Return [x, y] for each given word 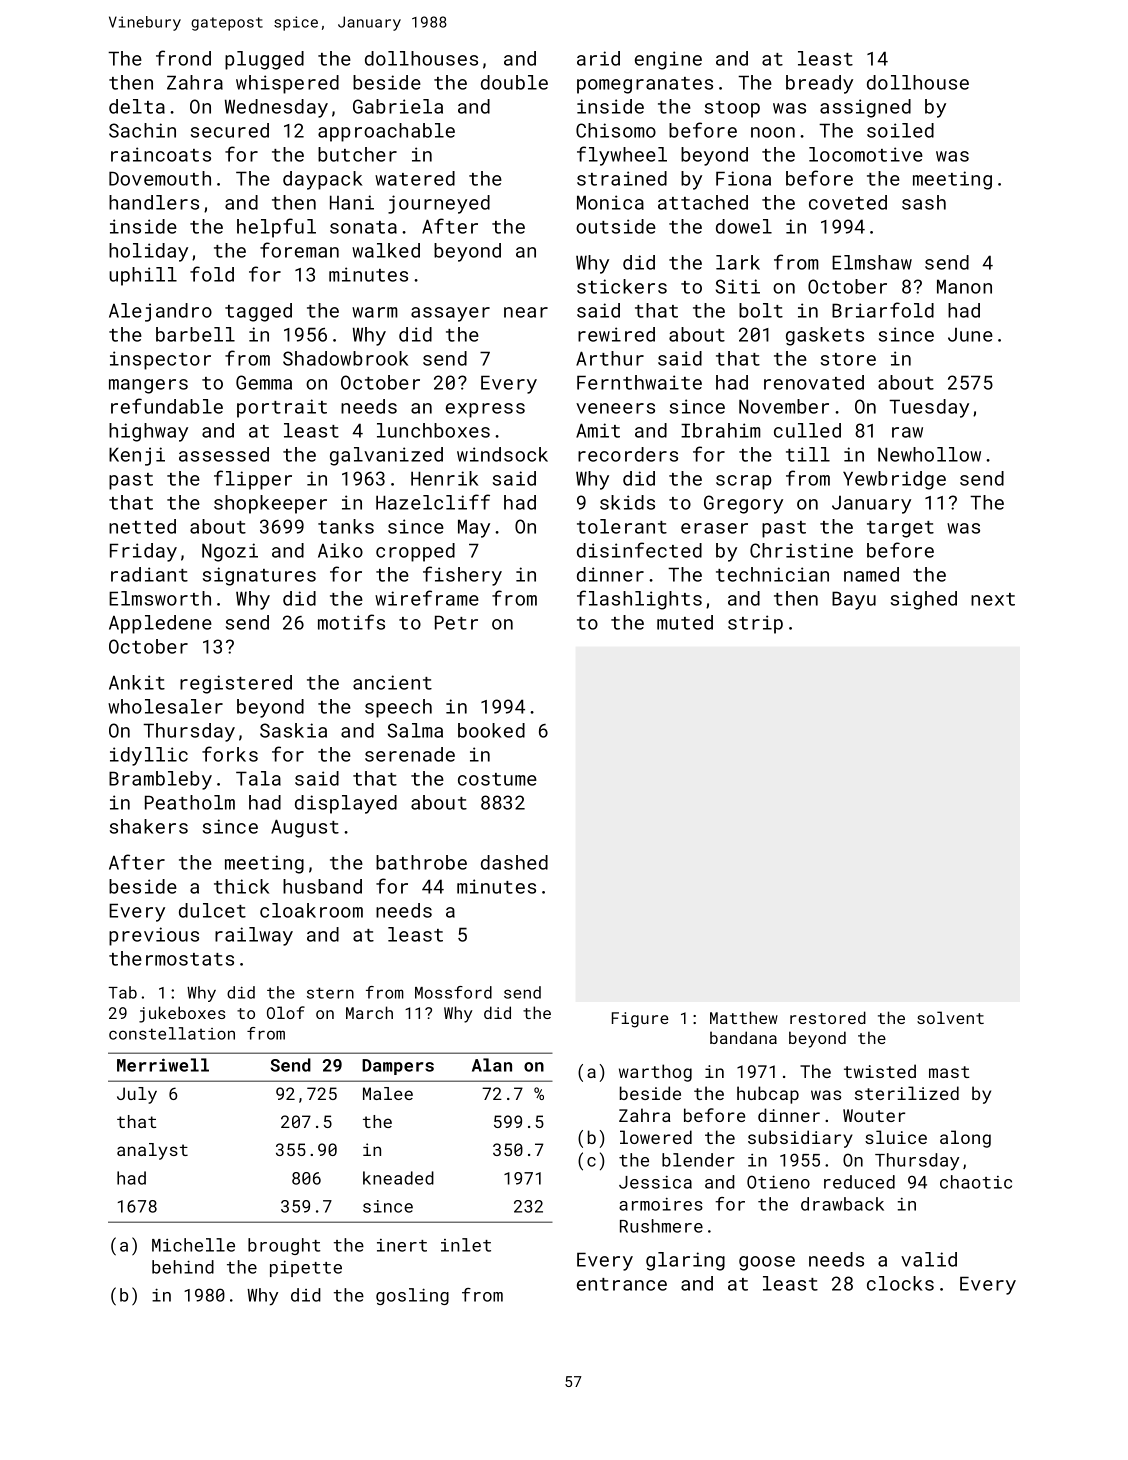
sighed [924, 600]
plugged [264, 60]
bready [819, 84]
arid [598, 58]
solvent [950, 1017]
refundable [167, 406]
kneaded [398, 1178]
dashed [514, 862]
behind [183, 1267]
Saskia [293, 730]
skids [627, 502]
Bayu [854, 600]
